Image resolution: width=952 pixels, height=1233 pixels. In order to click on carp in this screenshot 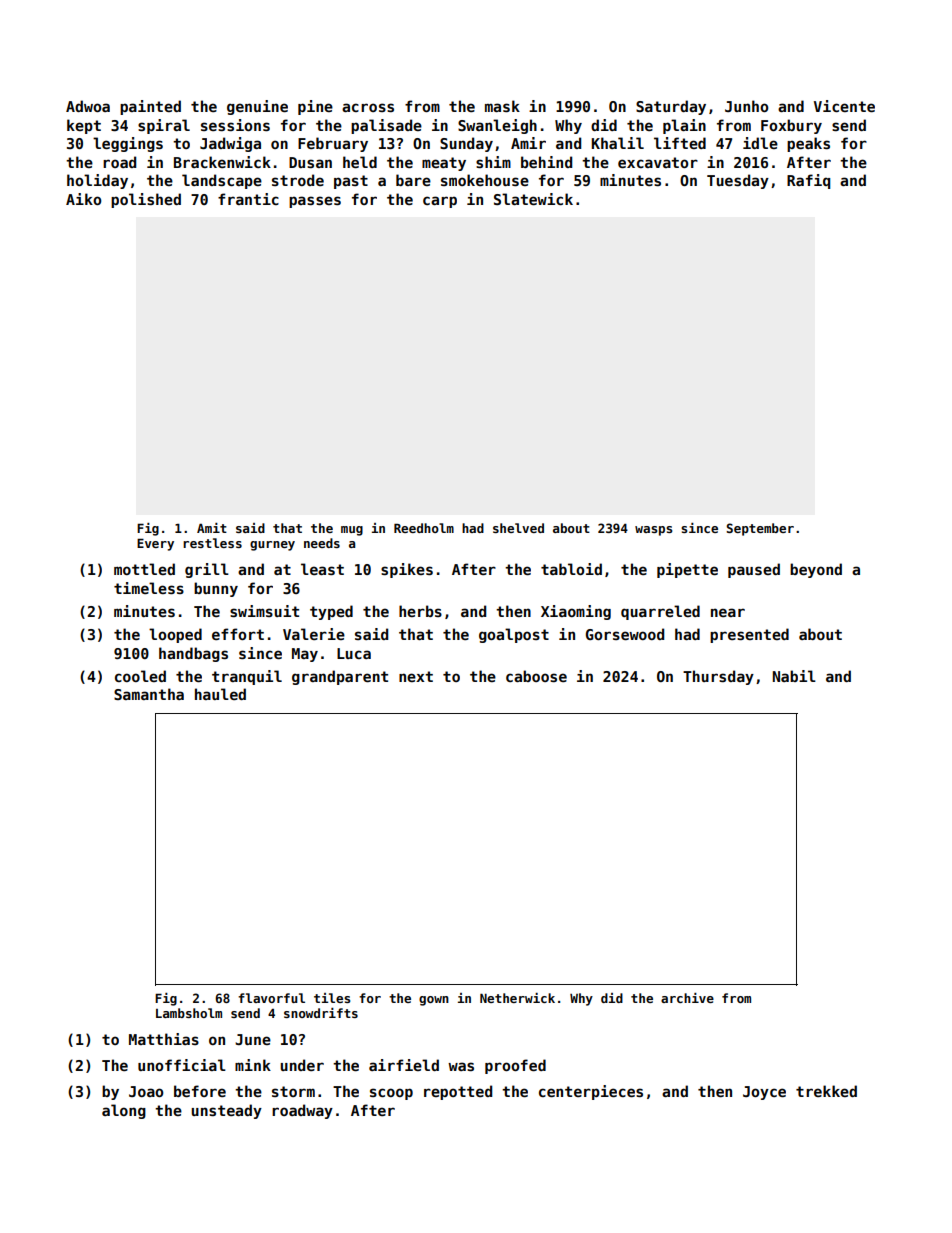, I will do `click(440, 202)`.
